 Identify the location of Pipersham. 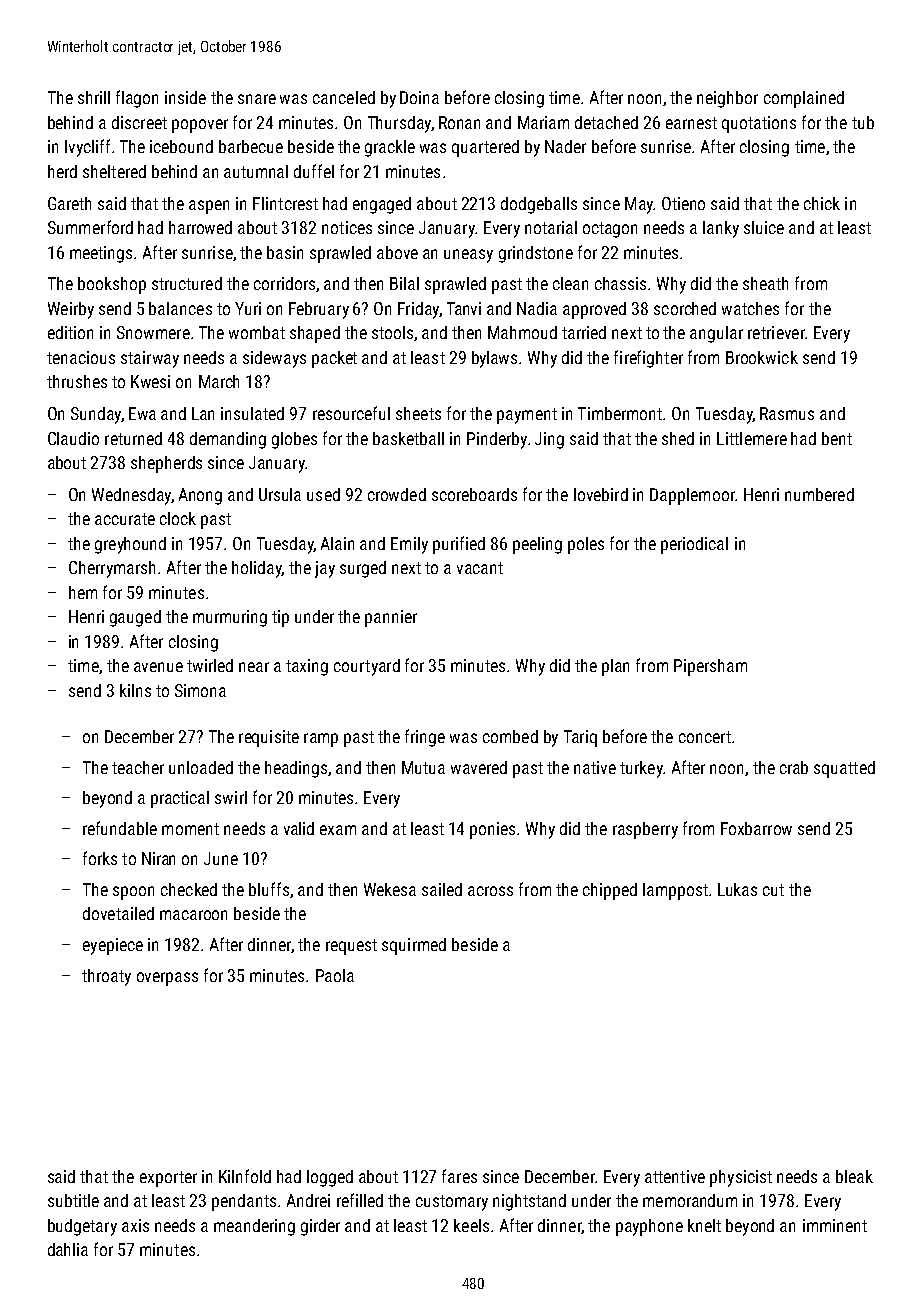
(710, 667).
